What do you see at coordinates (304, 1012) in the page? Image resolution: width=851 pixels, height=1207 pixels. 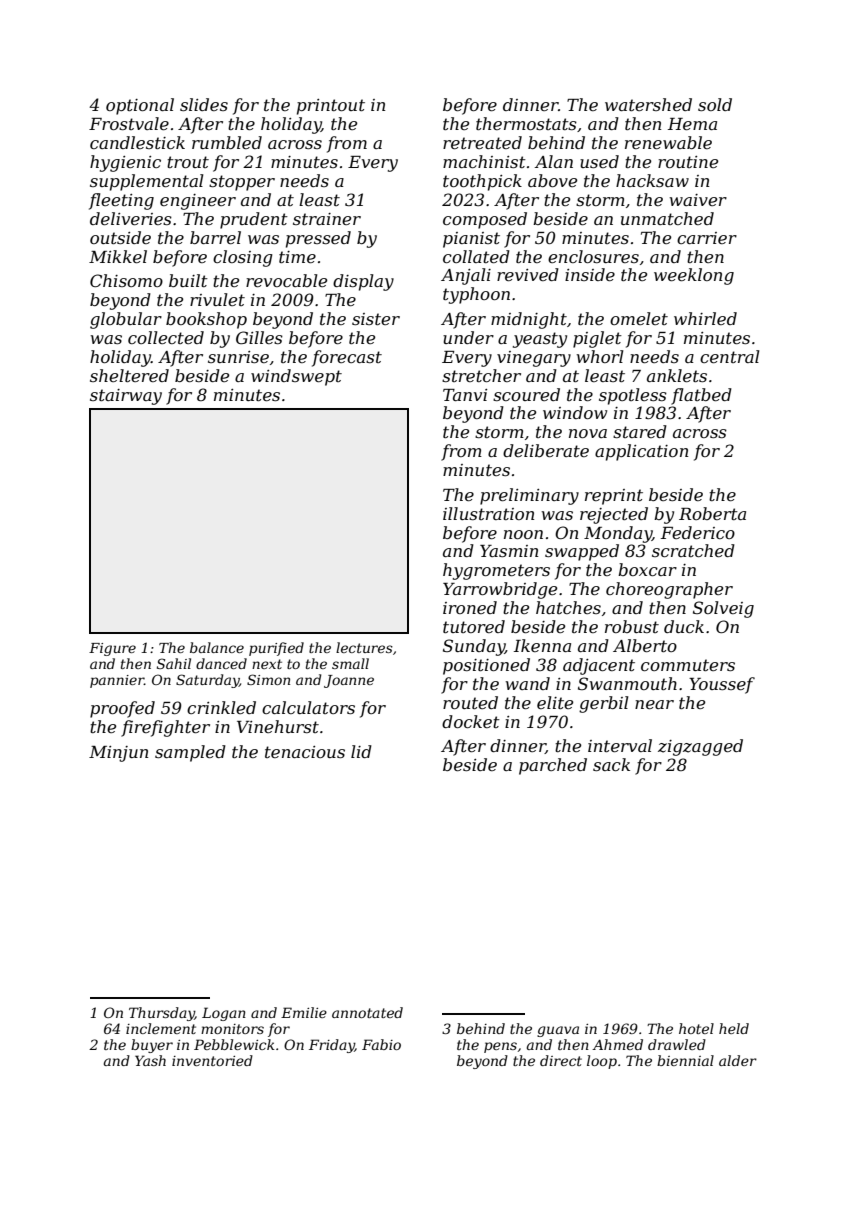 I see `Emilie` at bounding box center [304, 1012].
